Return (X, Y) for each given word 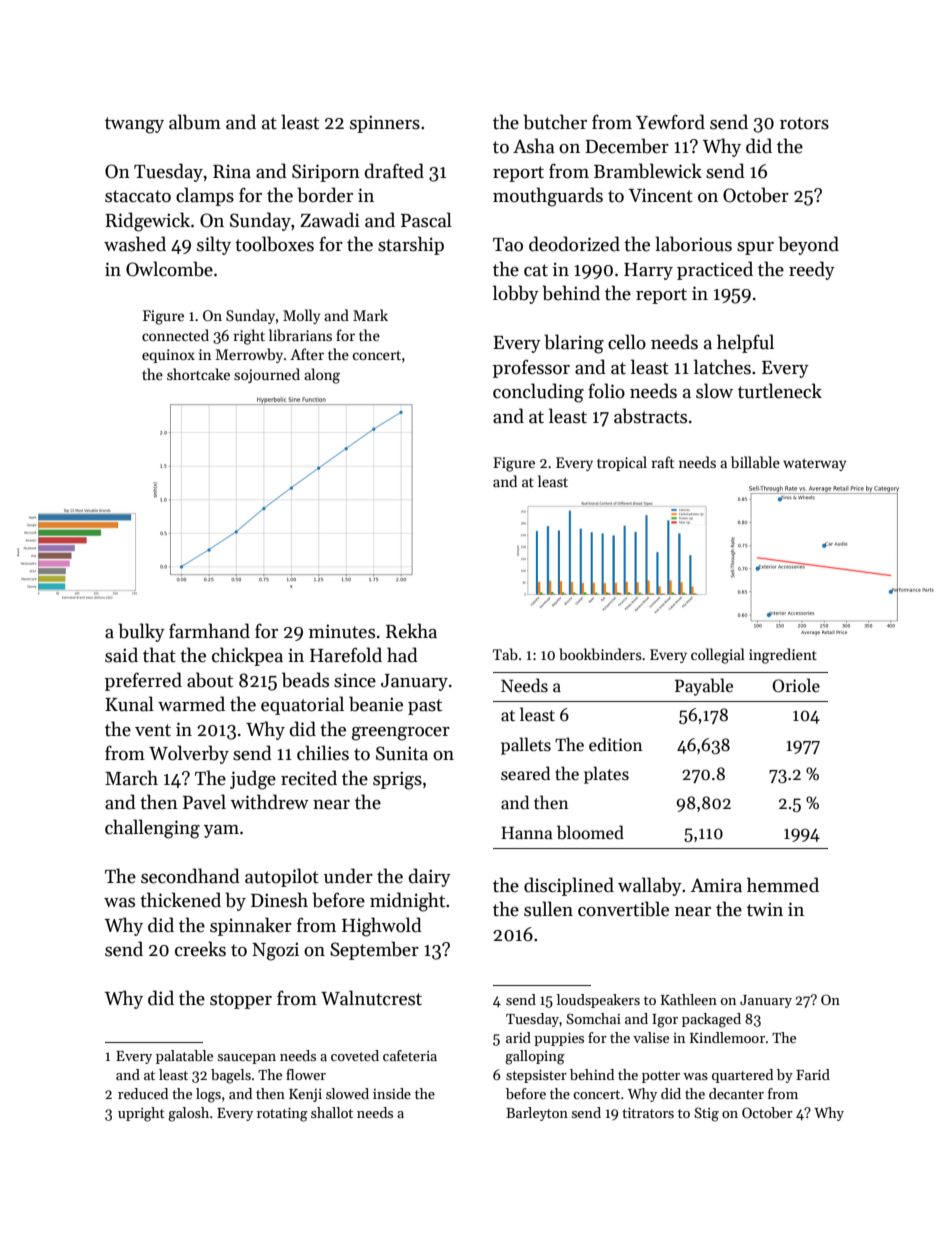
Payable (704, 687)
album (195, 122)
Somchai (593, 1018)
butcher (555, 122)
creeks (200, 949)
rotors (804, 123)
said (121, 655)
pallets (526, 746)
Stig (706, 1114)
